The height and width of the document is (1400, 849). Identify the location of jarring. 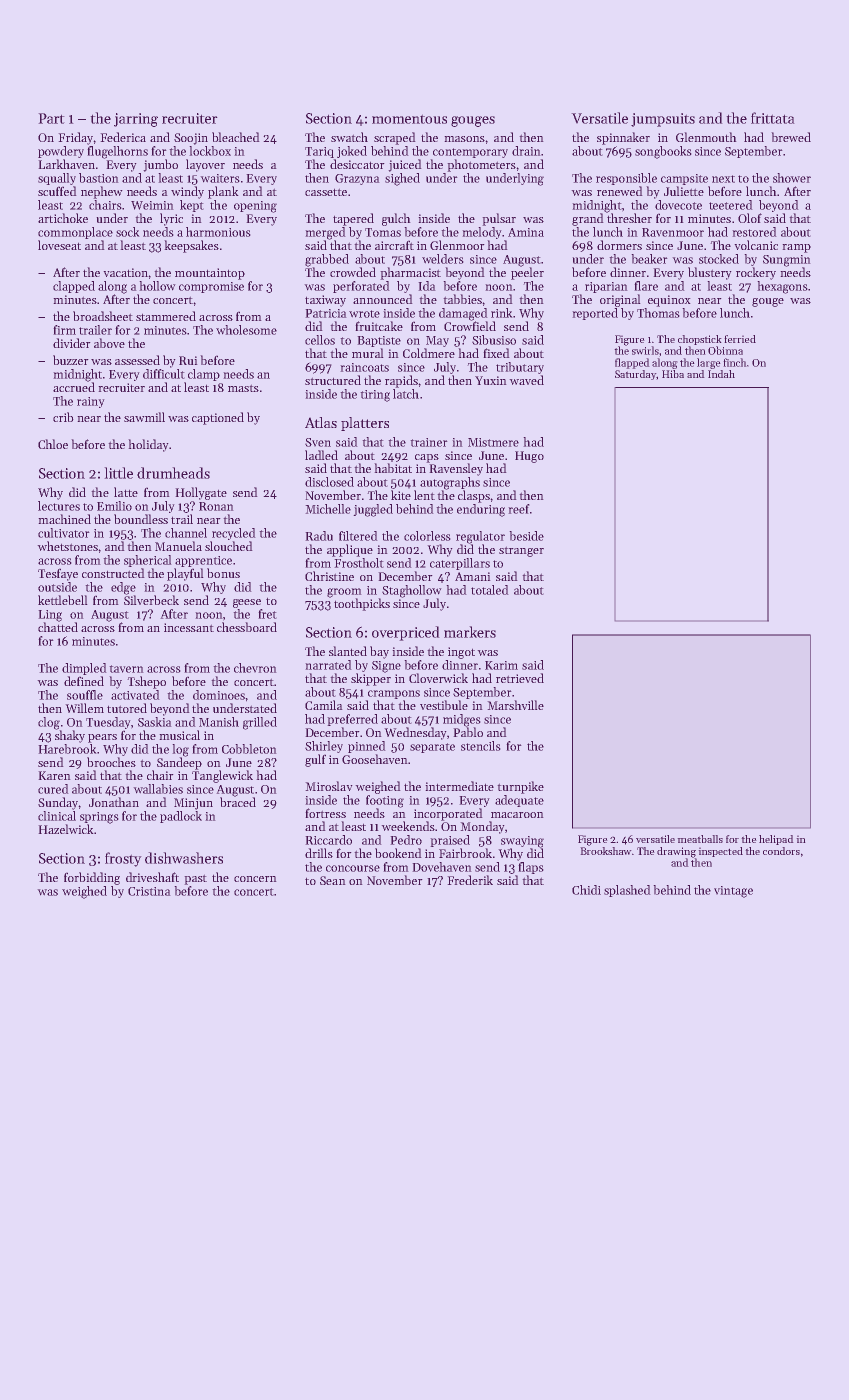
(136, 120).
